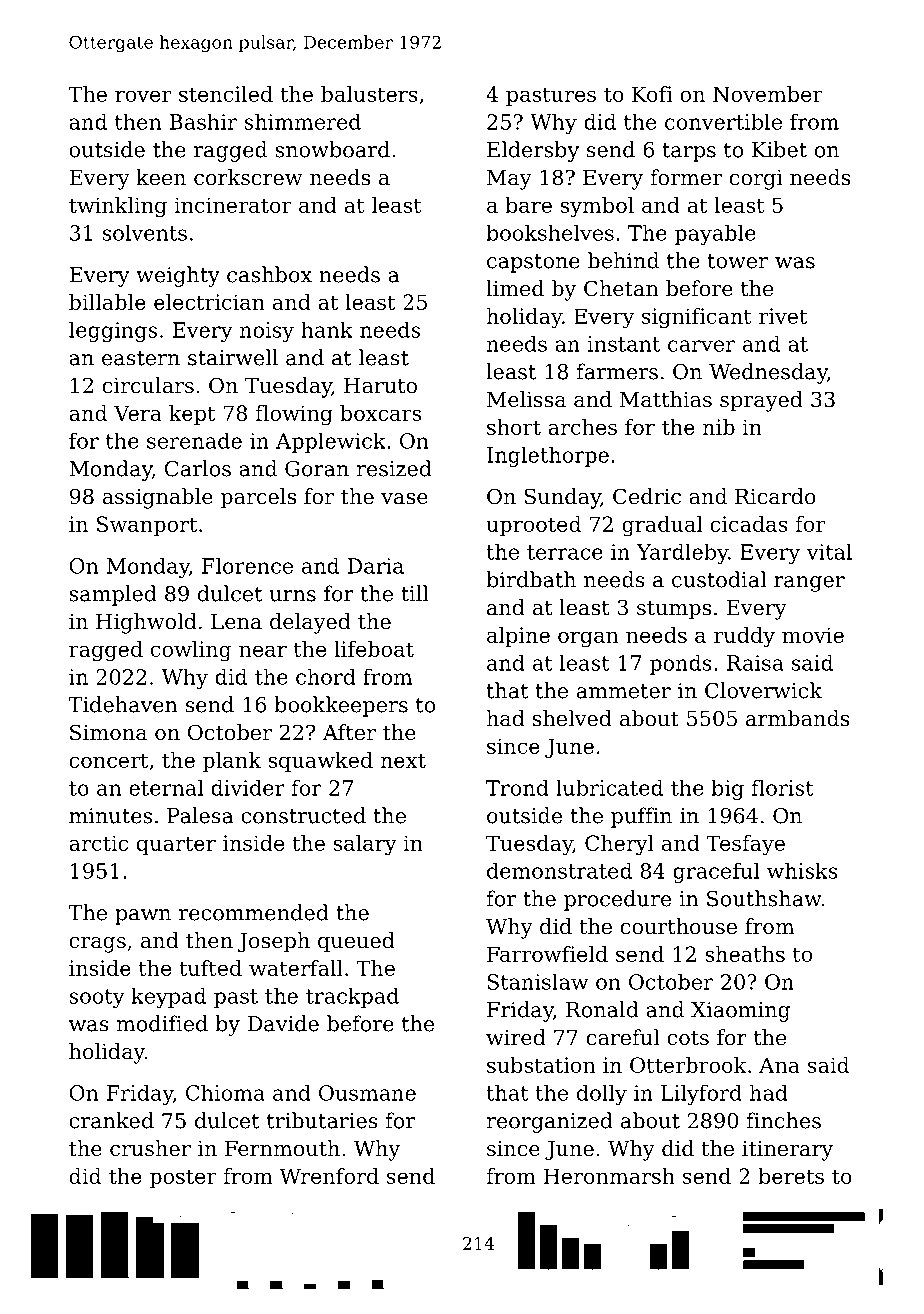 Image resolution: width=924 pixels, height=1314 pixels. Describe the element at coordinates (267, 332) in the screenshot. I see `noisy` at that location.
